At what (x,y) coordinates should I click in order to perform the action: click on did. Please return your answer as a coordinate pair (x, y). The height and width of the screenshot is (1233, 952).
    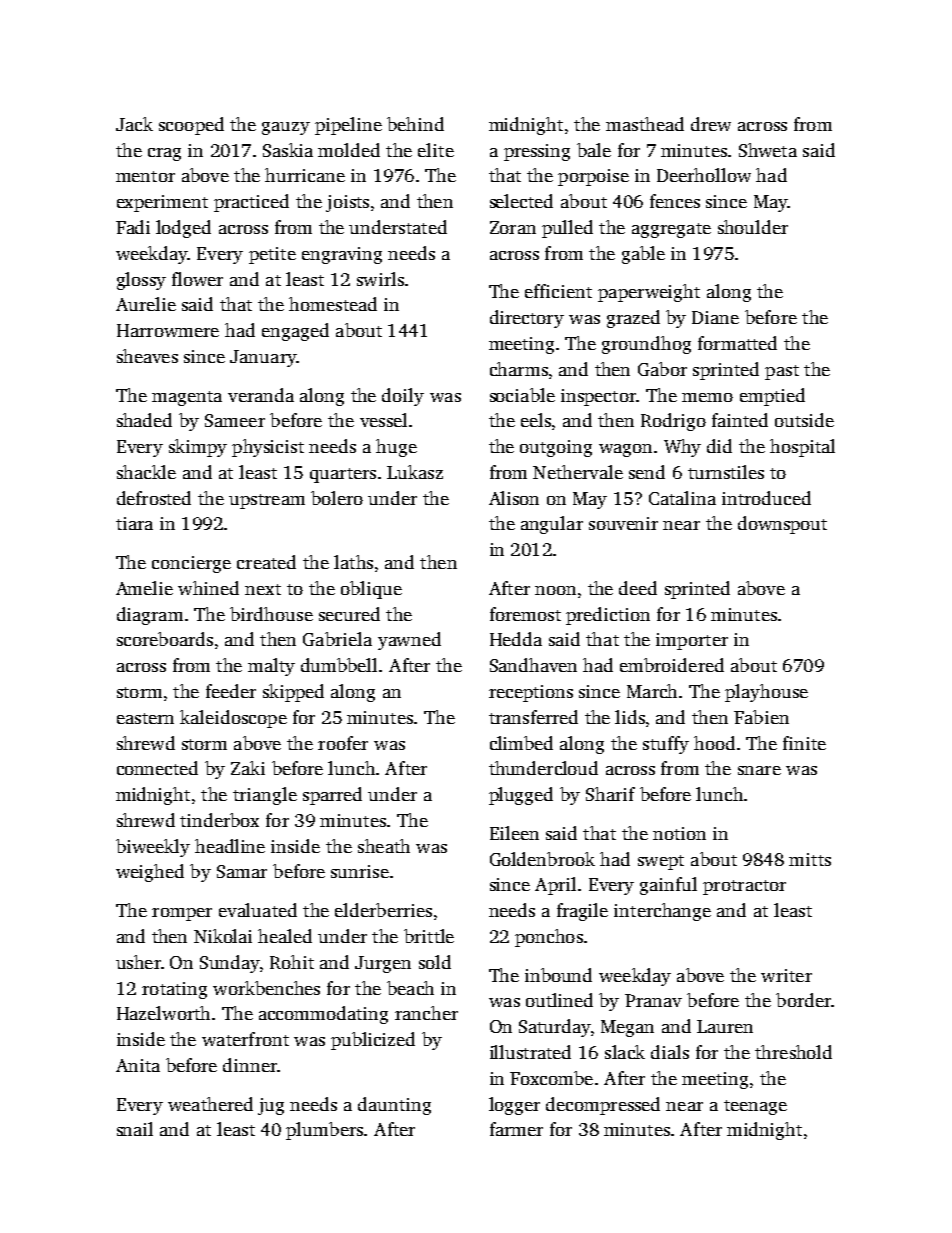
    Looking at the image, I should click on (719, 446).
